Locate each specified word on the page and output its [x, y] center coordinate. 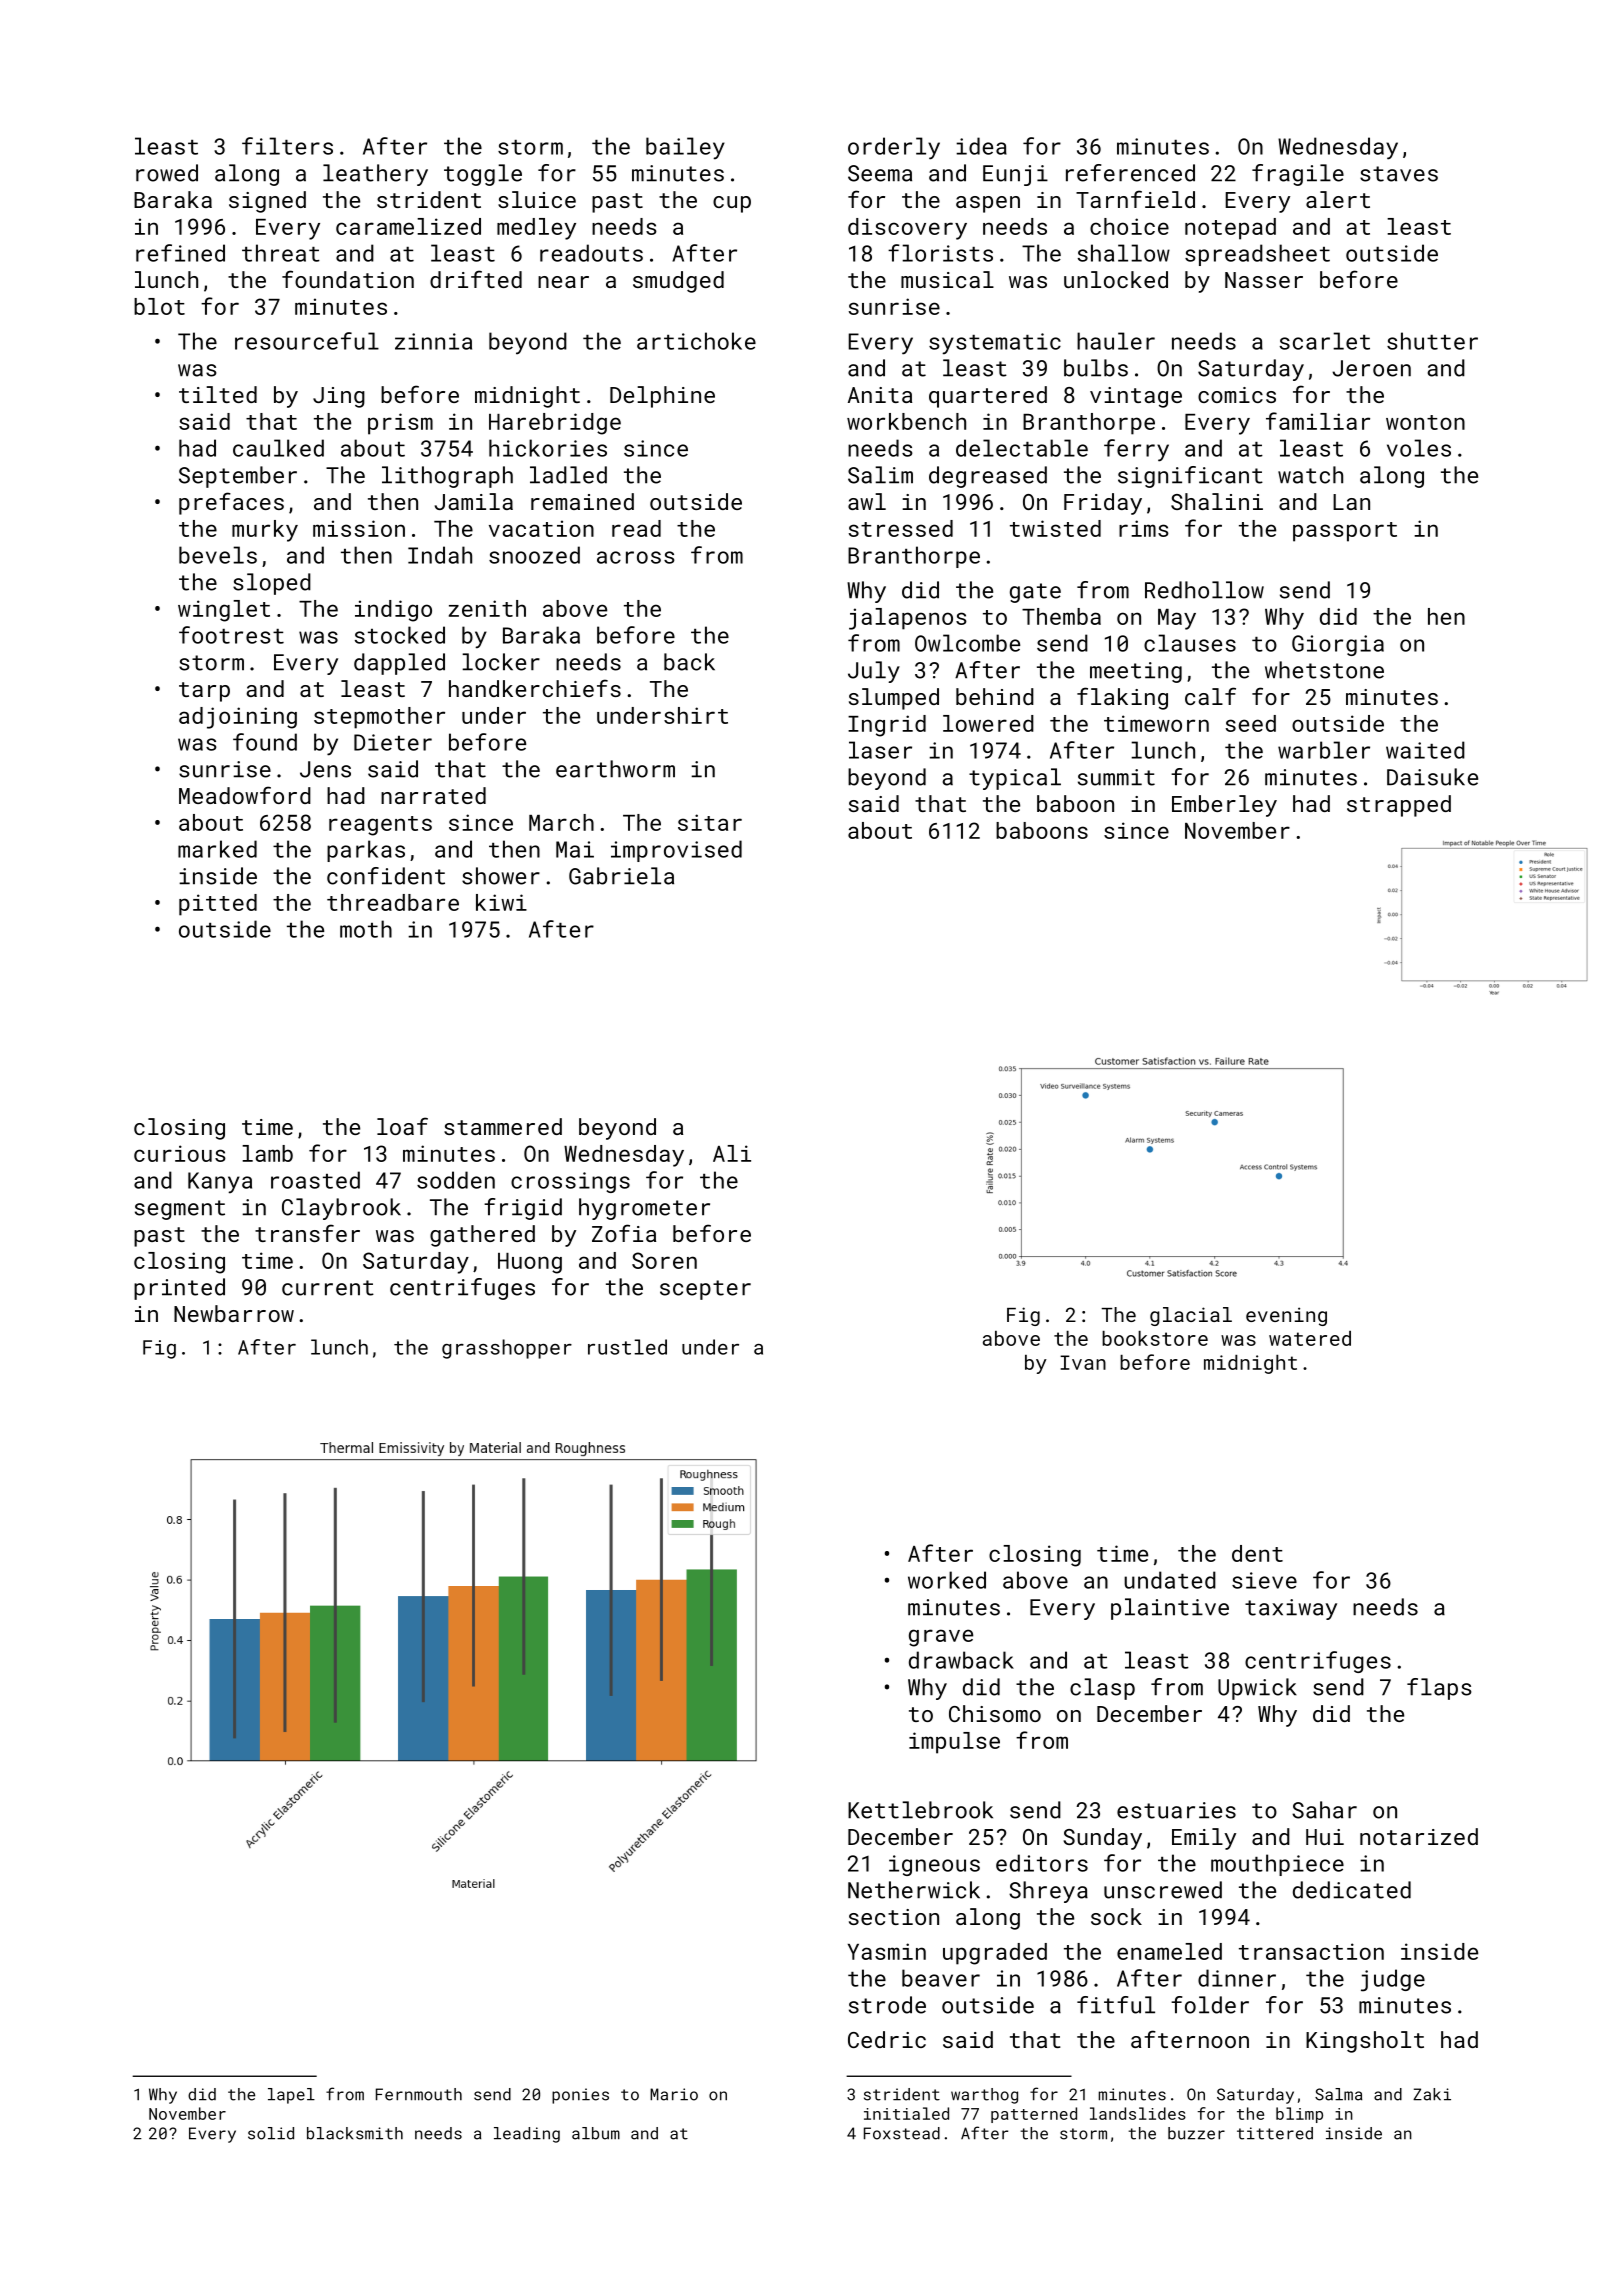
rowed [167, 173]
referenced [1130, 173]
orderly [894, 148]
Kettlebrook [920, 1810]
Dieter [393, 742]
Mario [674, 2094]
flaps [1439, 1689]
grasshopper [507, 1349]
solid [271, 2133]
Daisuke [1432, 777]
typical [1015, 779]
